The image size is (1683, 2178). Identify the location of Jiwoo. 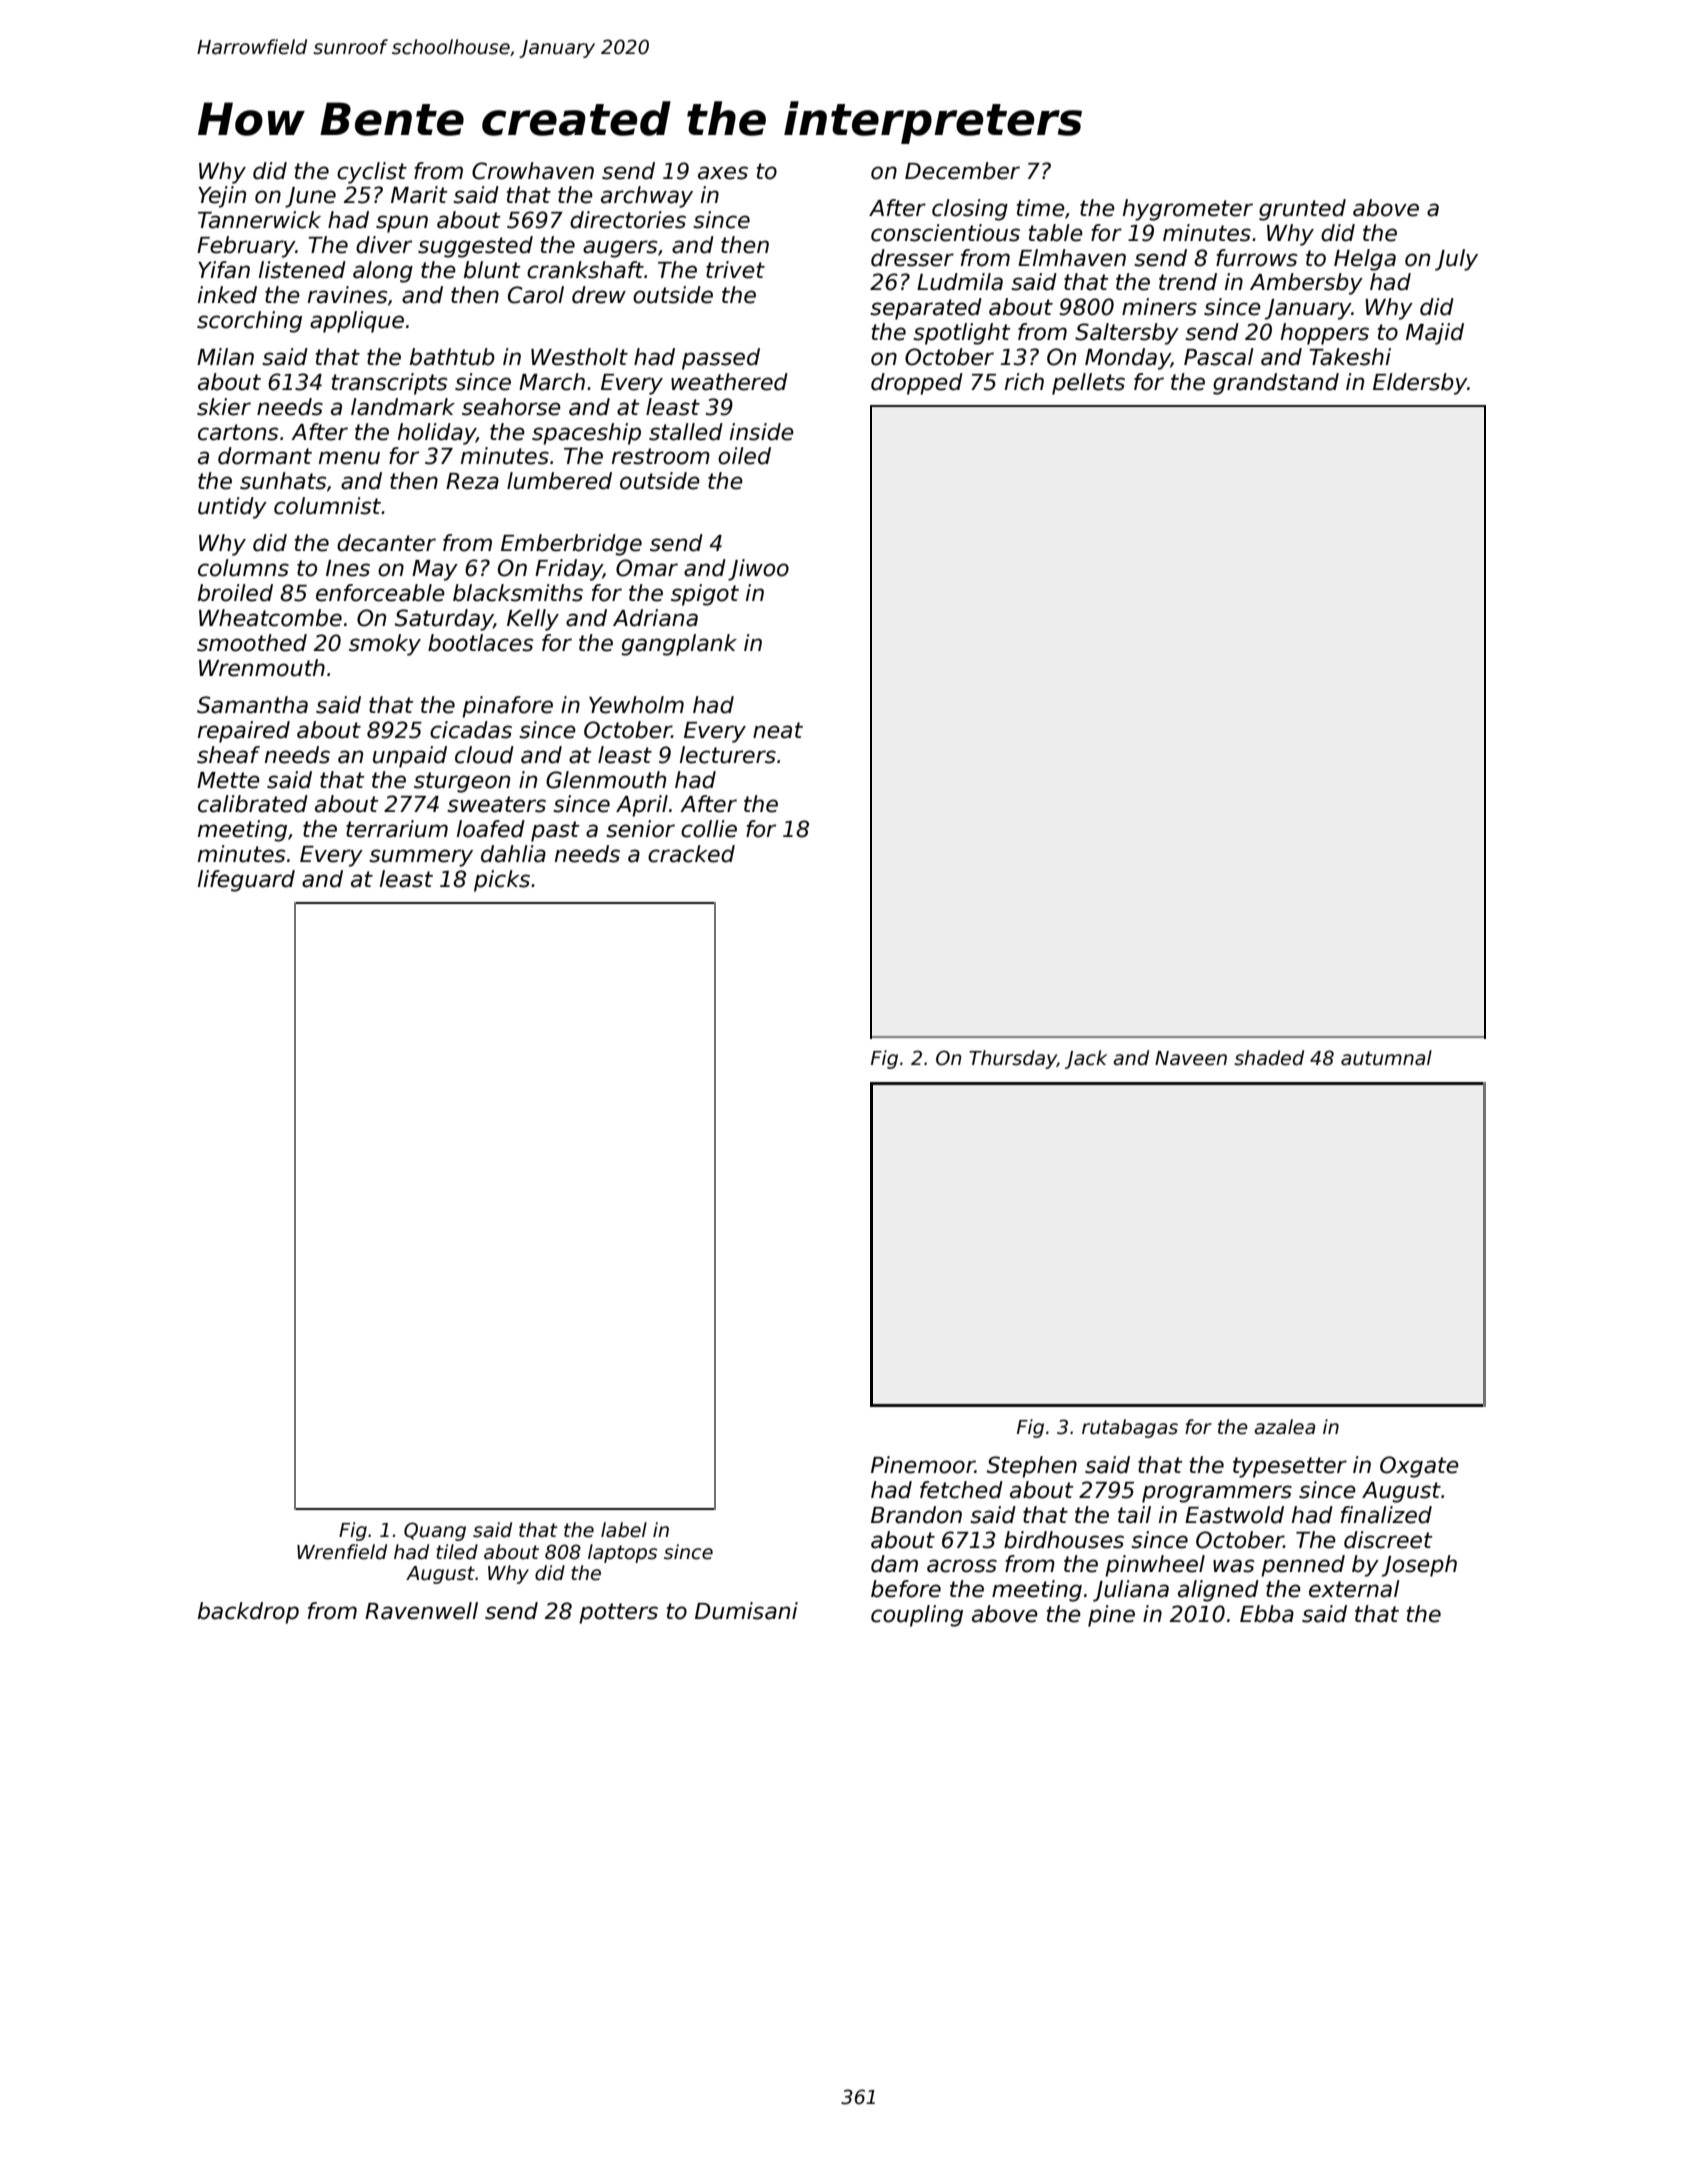
(758, 570).
